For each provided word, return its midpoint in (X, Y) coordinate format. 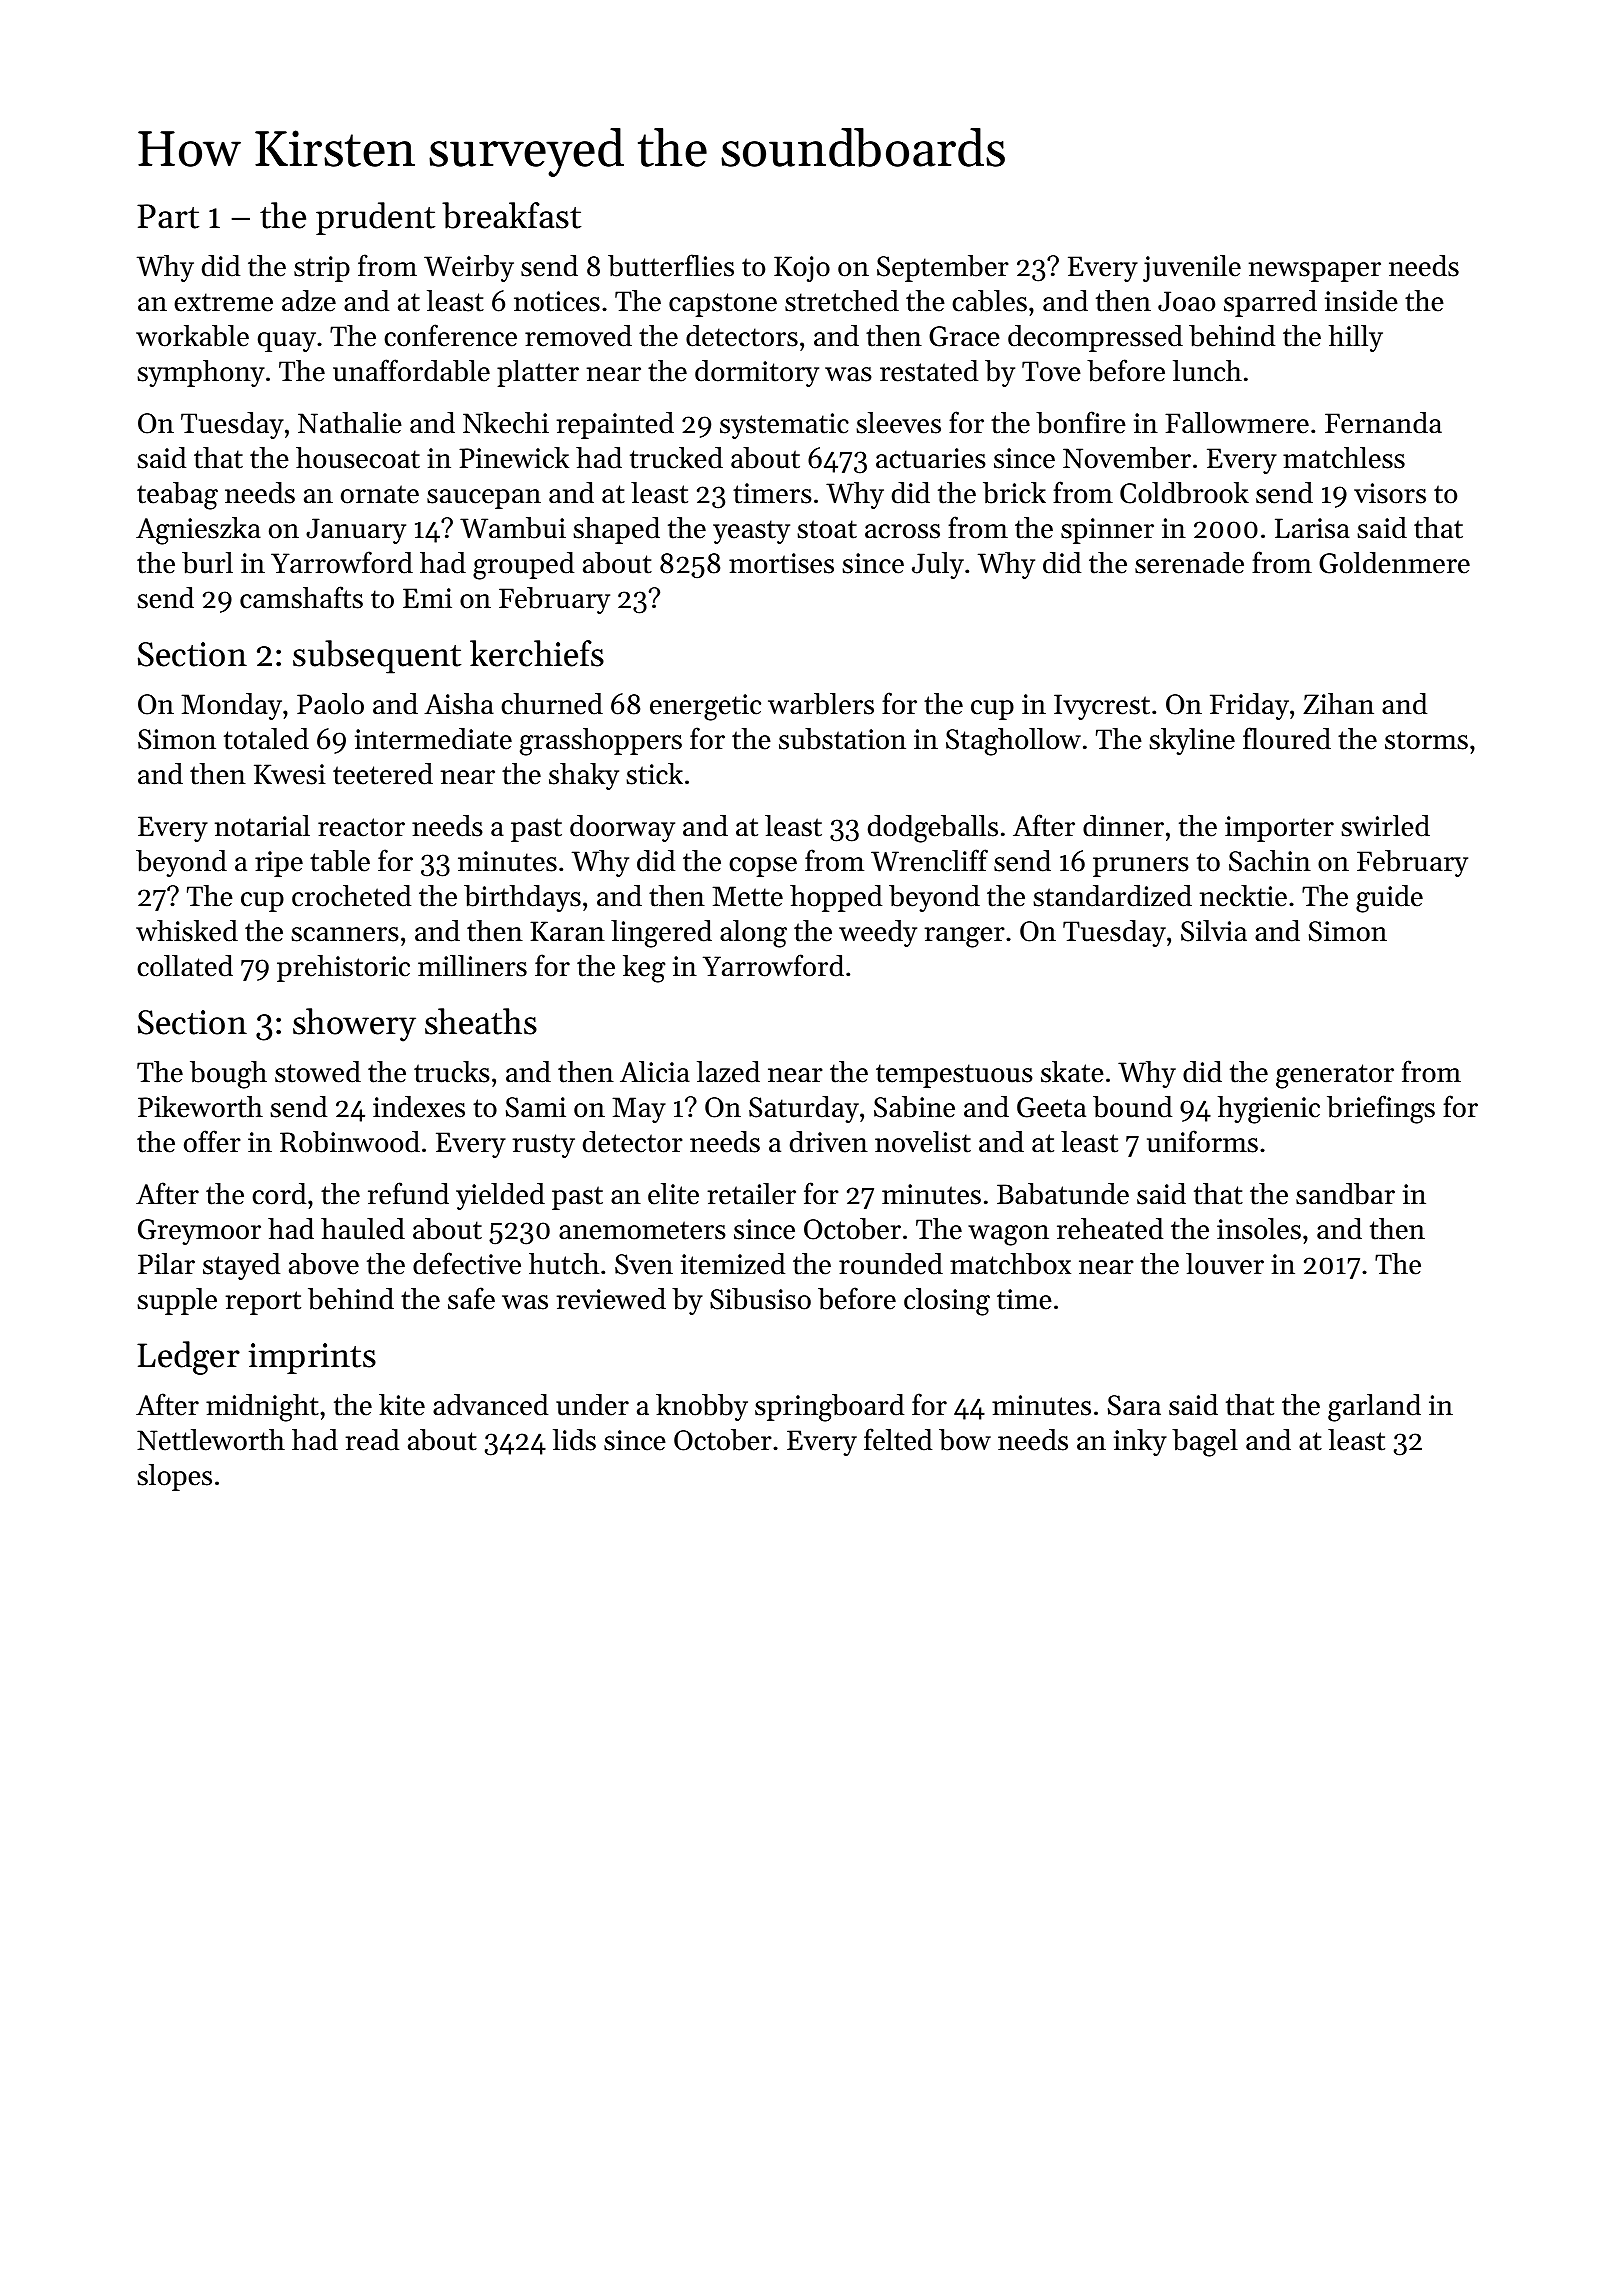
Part (168, 216)
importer (1279, 829)
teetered (383, 774)
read (372, 1440)
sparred (1270, 303)
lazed (728, 1072)
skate (1072, 1072)
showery (354, 1025)
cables (989, 301)
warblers (821, 704)
